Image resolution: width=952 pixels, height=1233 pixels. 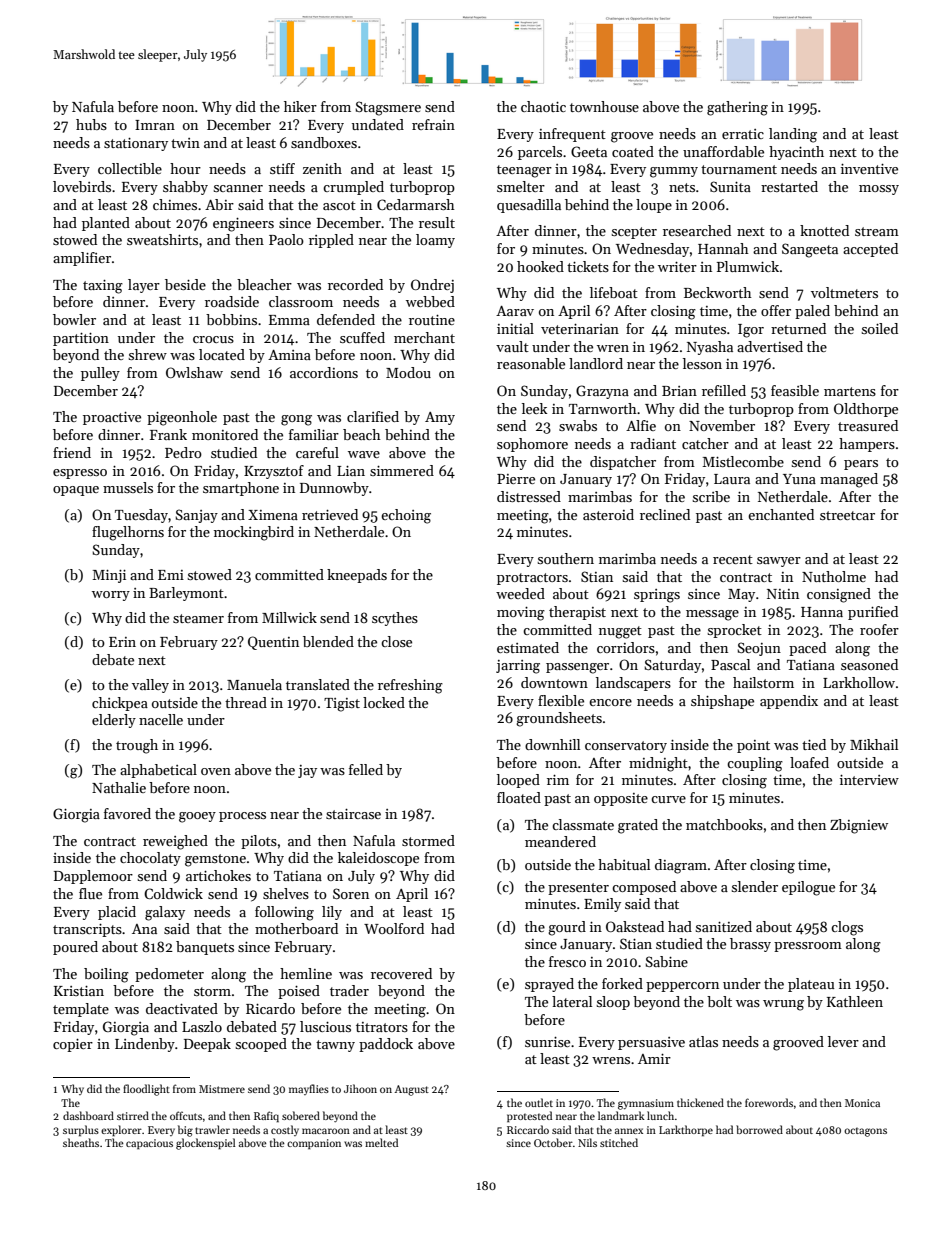 I want to click on sheaths, so click(x=81, y=1142).
